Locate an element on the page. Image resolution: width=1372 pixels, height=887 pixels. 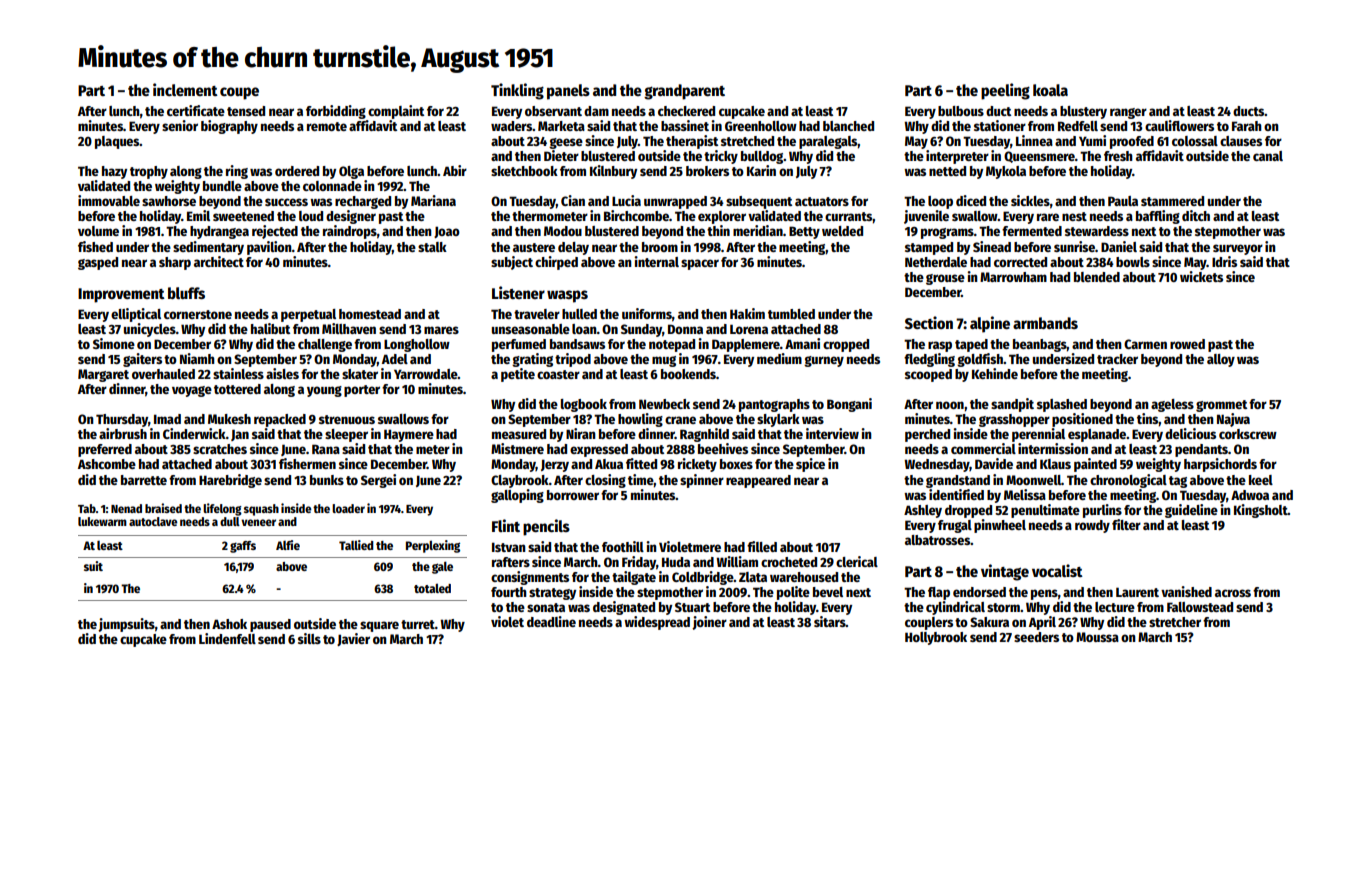
pantographs is located at coordinates (774, 405).
